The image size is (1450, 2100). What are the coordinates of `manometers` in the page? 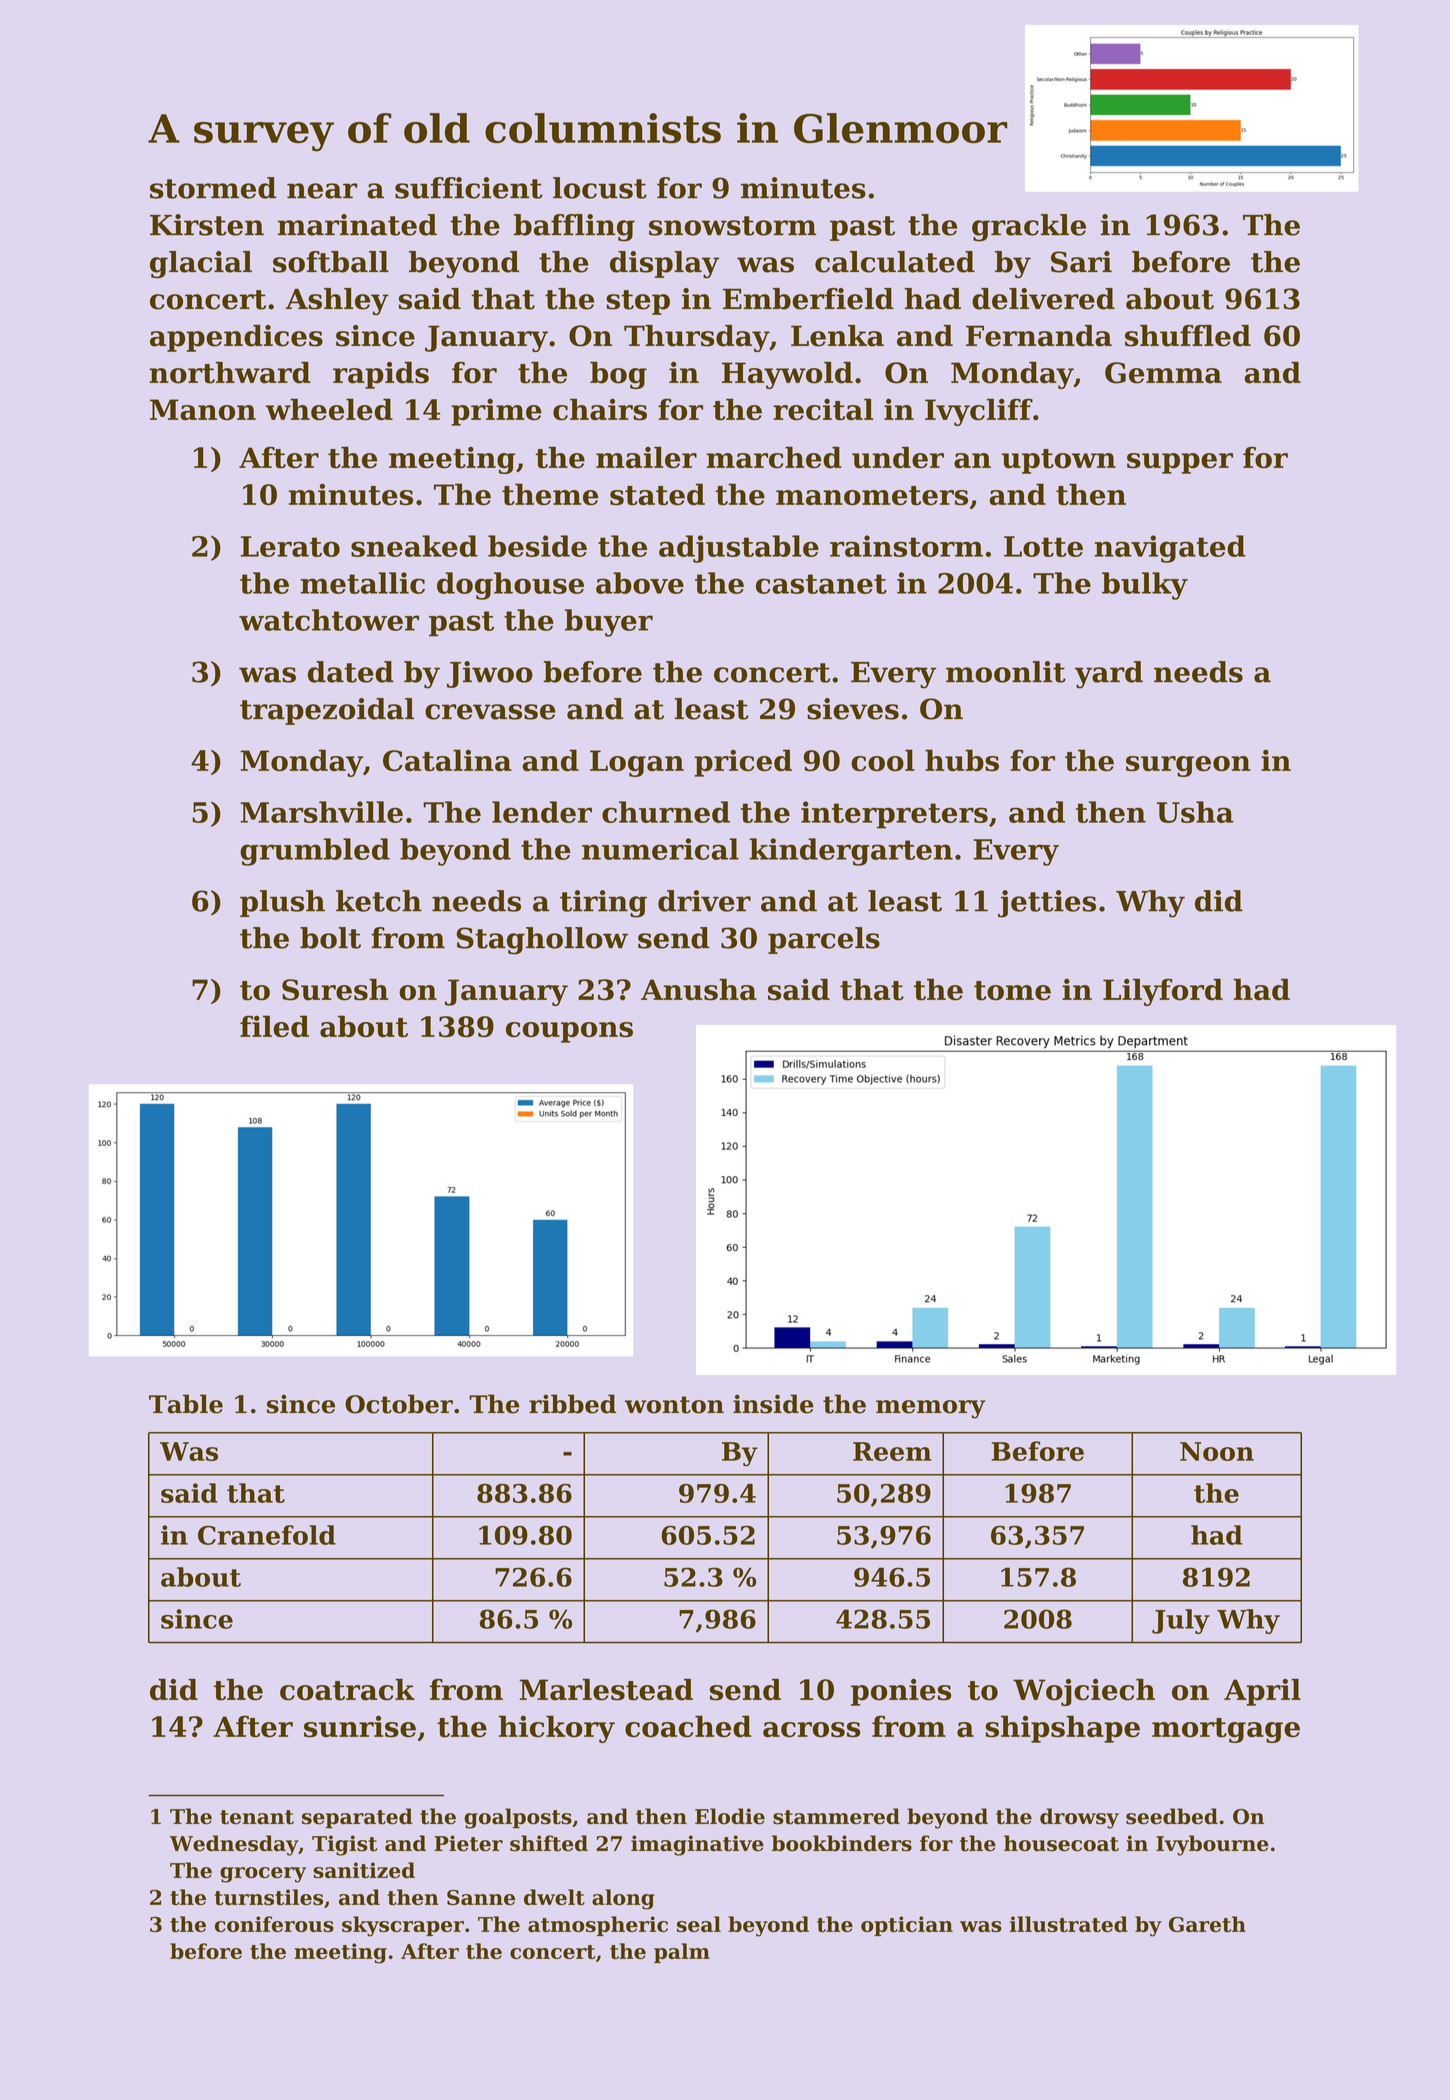 It's located at (872, 495).
